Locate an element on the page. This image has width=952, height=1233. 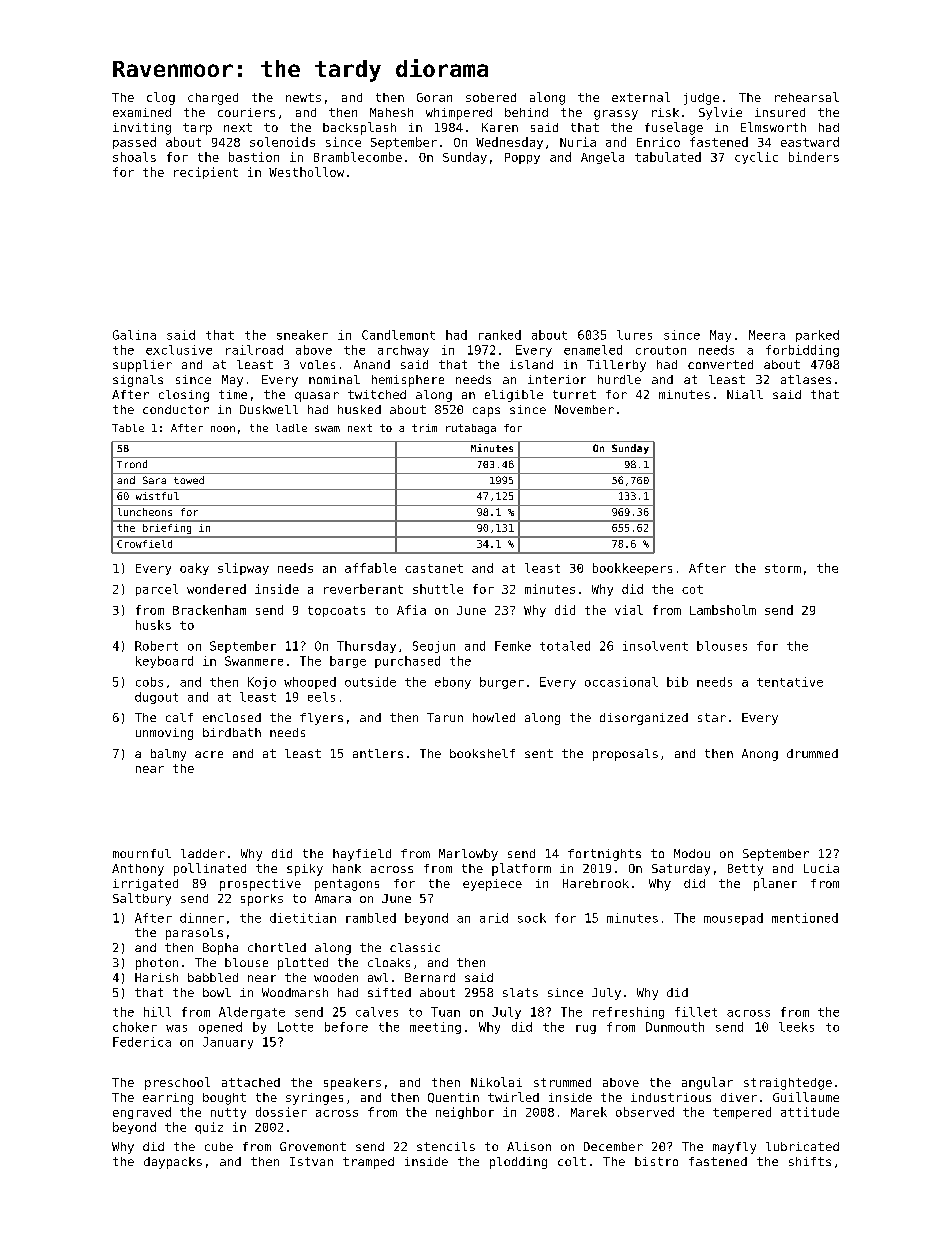
backsplash is located at coordinates (359, 128).
